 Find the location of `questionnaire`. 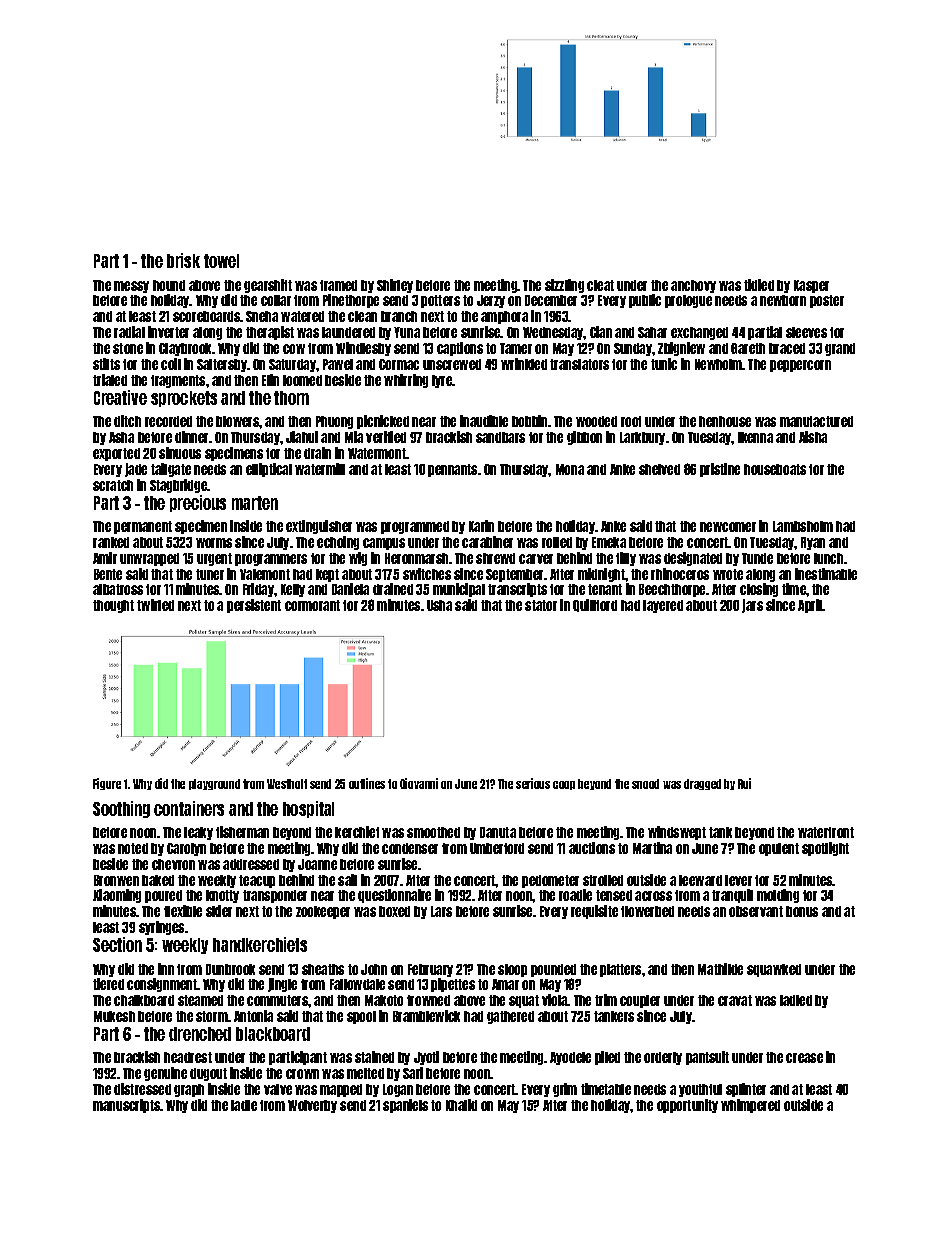

questionnaire is located at coordinates (394, 896).
